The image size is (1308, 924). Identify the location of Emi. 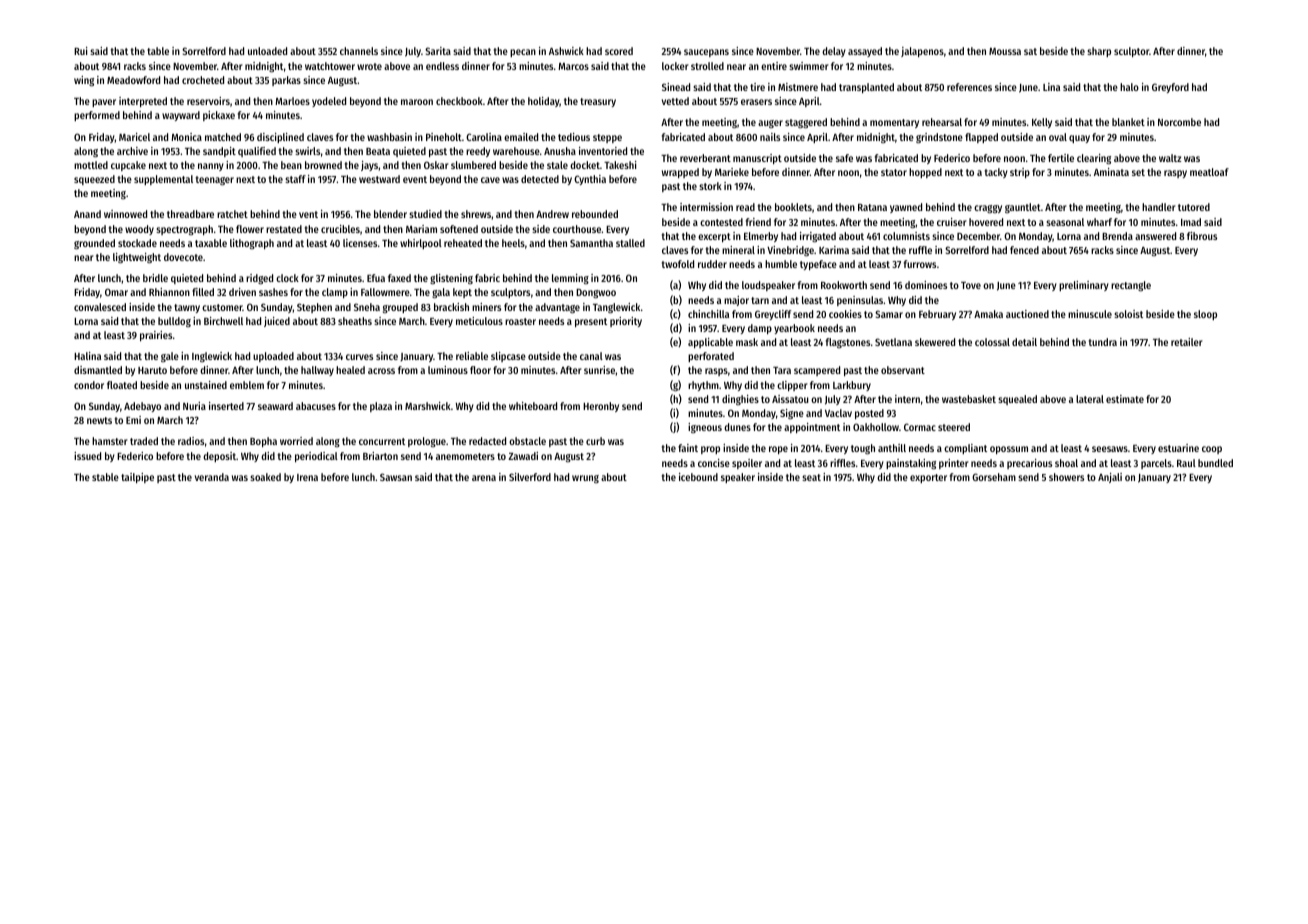
(133, 420).
